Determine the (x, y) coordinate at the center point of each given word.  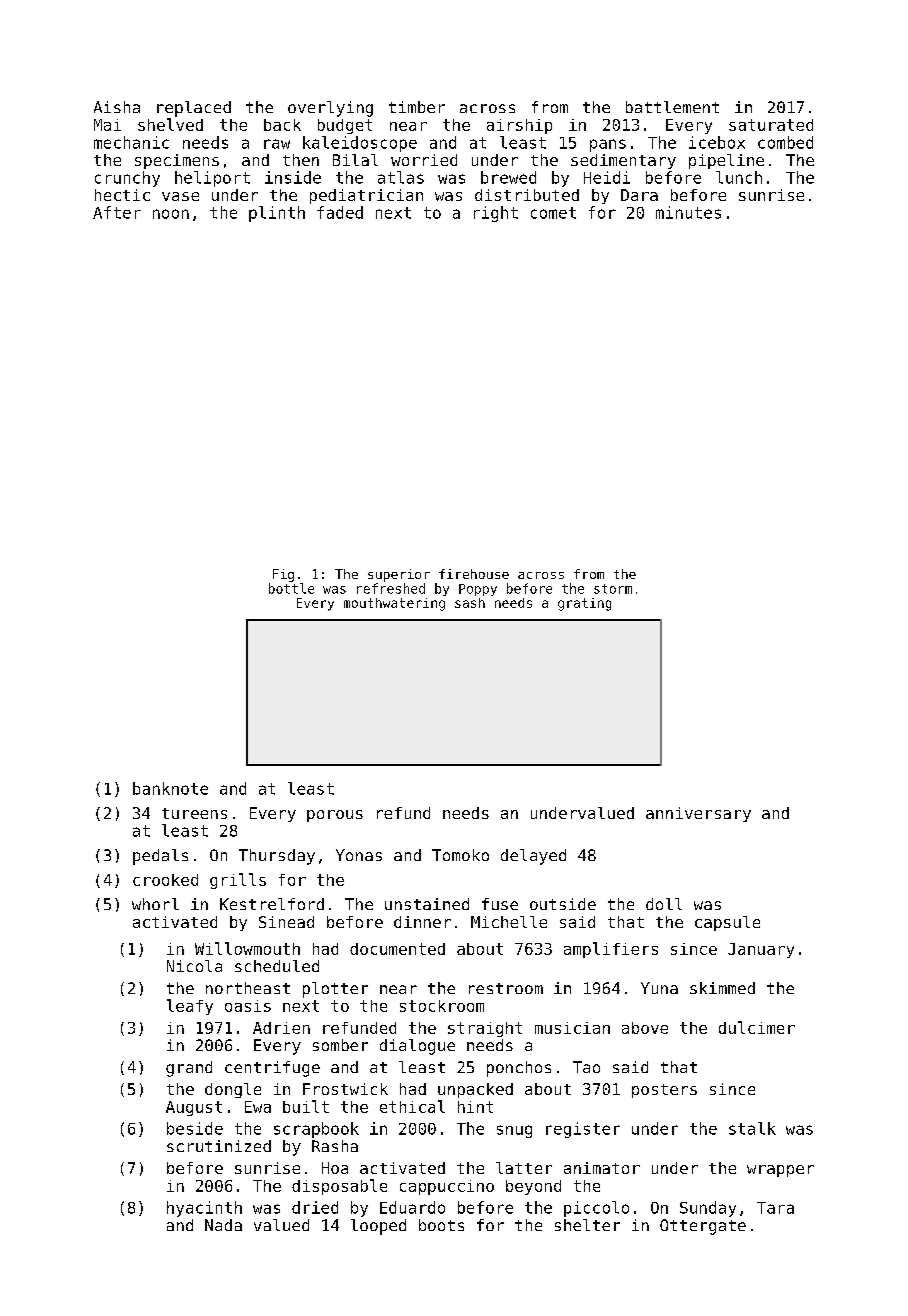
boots (441, 1225)
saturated (771, 125)
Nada (223, 1225)
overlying (330, 109)
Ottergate (703, 1227)
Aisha (117, 107)
